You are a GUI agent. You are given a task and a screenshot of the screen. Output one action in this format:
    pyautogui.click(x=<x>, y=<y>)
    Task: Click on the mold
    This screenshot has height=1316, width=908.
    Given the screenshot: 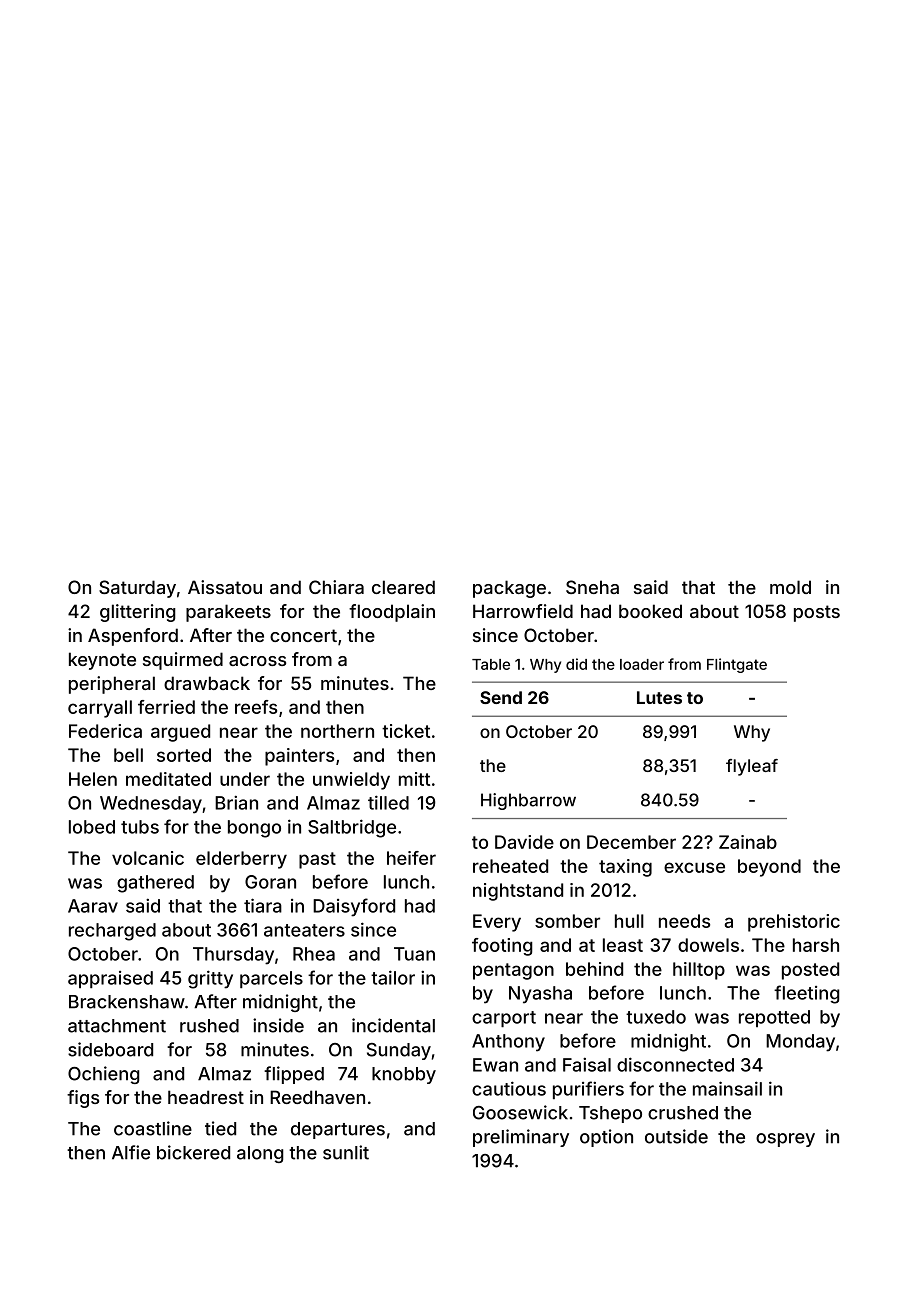 What is the action you would take?
    pyautogui.click(x=790, y=587)
